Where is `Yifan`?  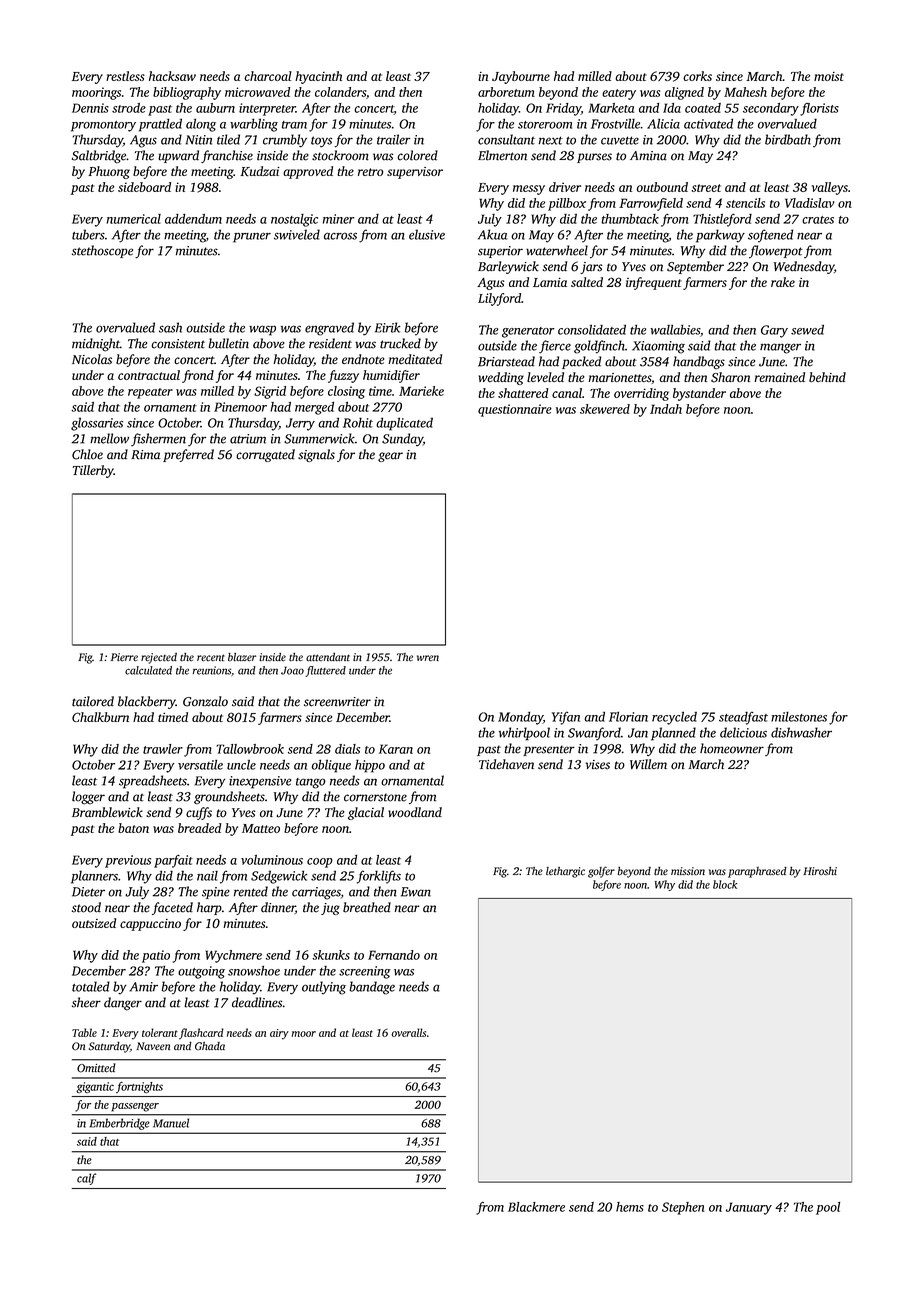
Yifan is located at coordinates (566, 718).
